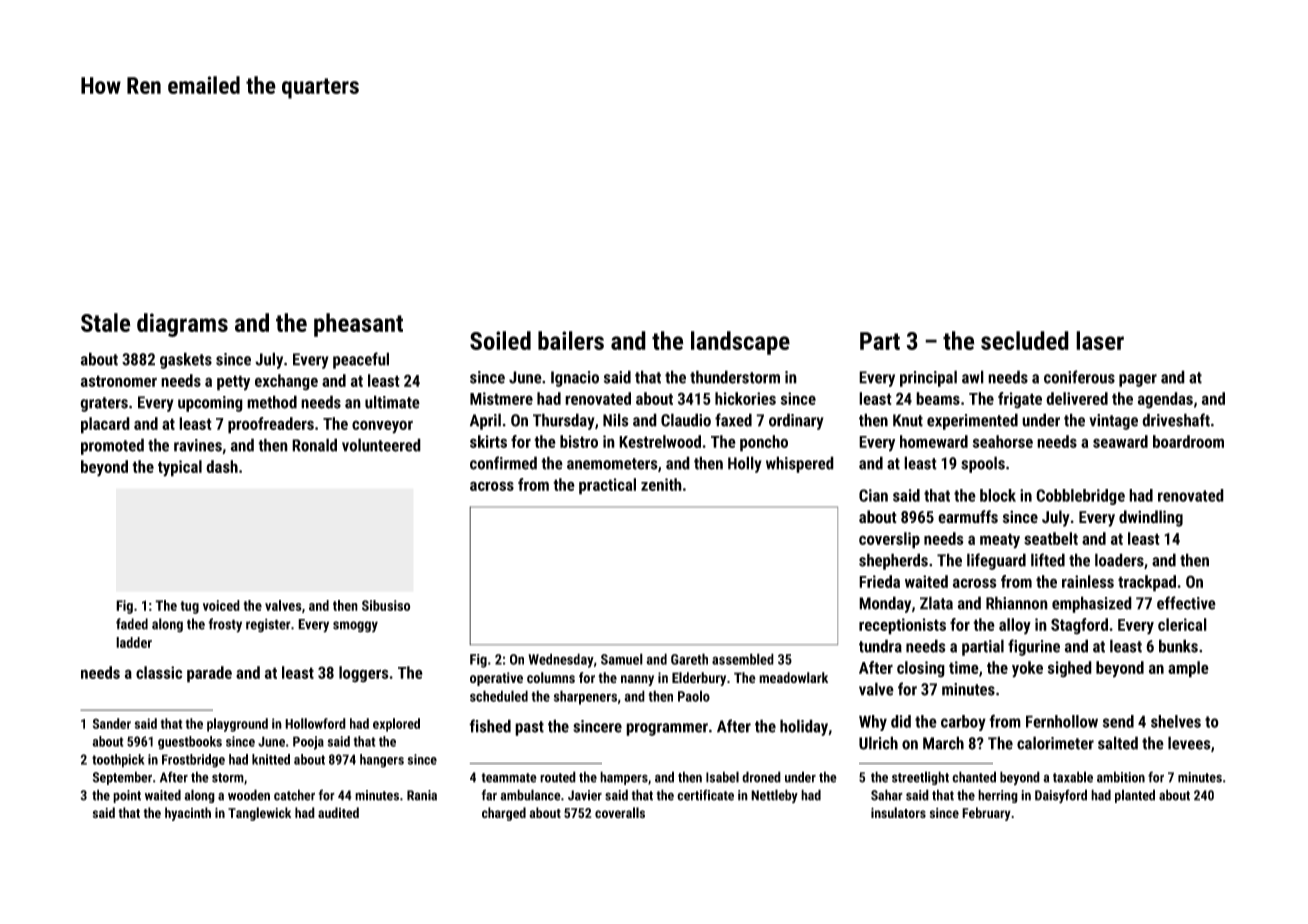 The height and width of the screenshot is (924, 1308). Describe the element at coordinates (358, 325) in the screenshot. I see `pheasant` at that location.
